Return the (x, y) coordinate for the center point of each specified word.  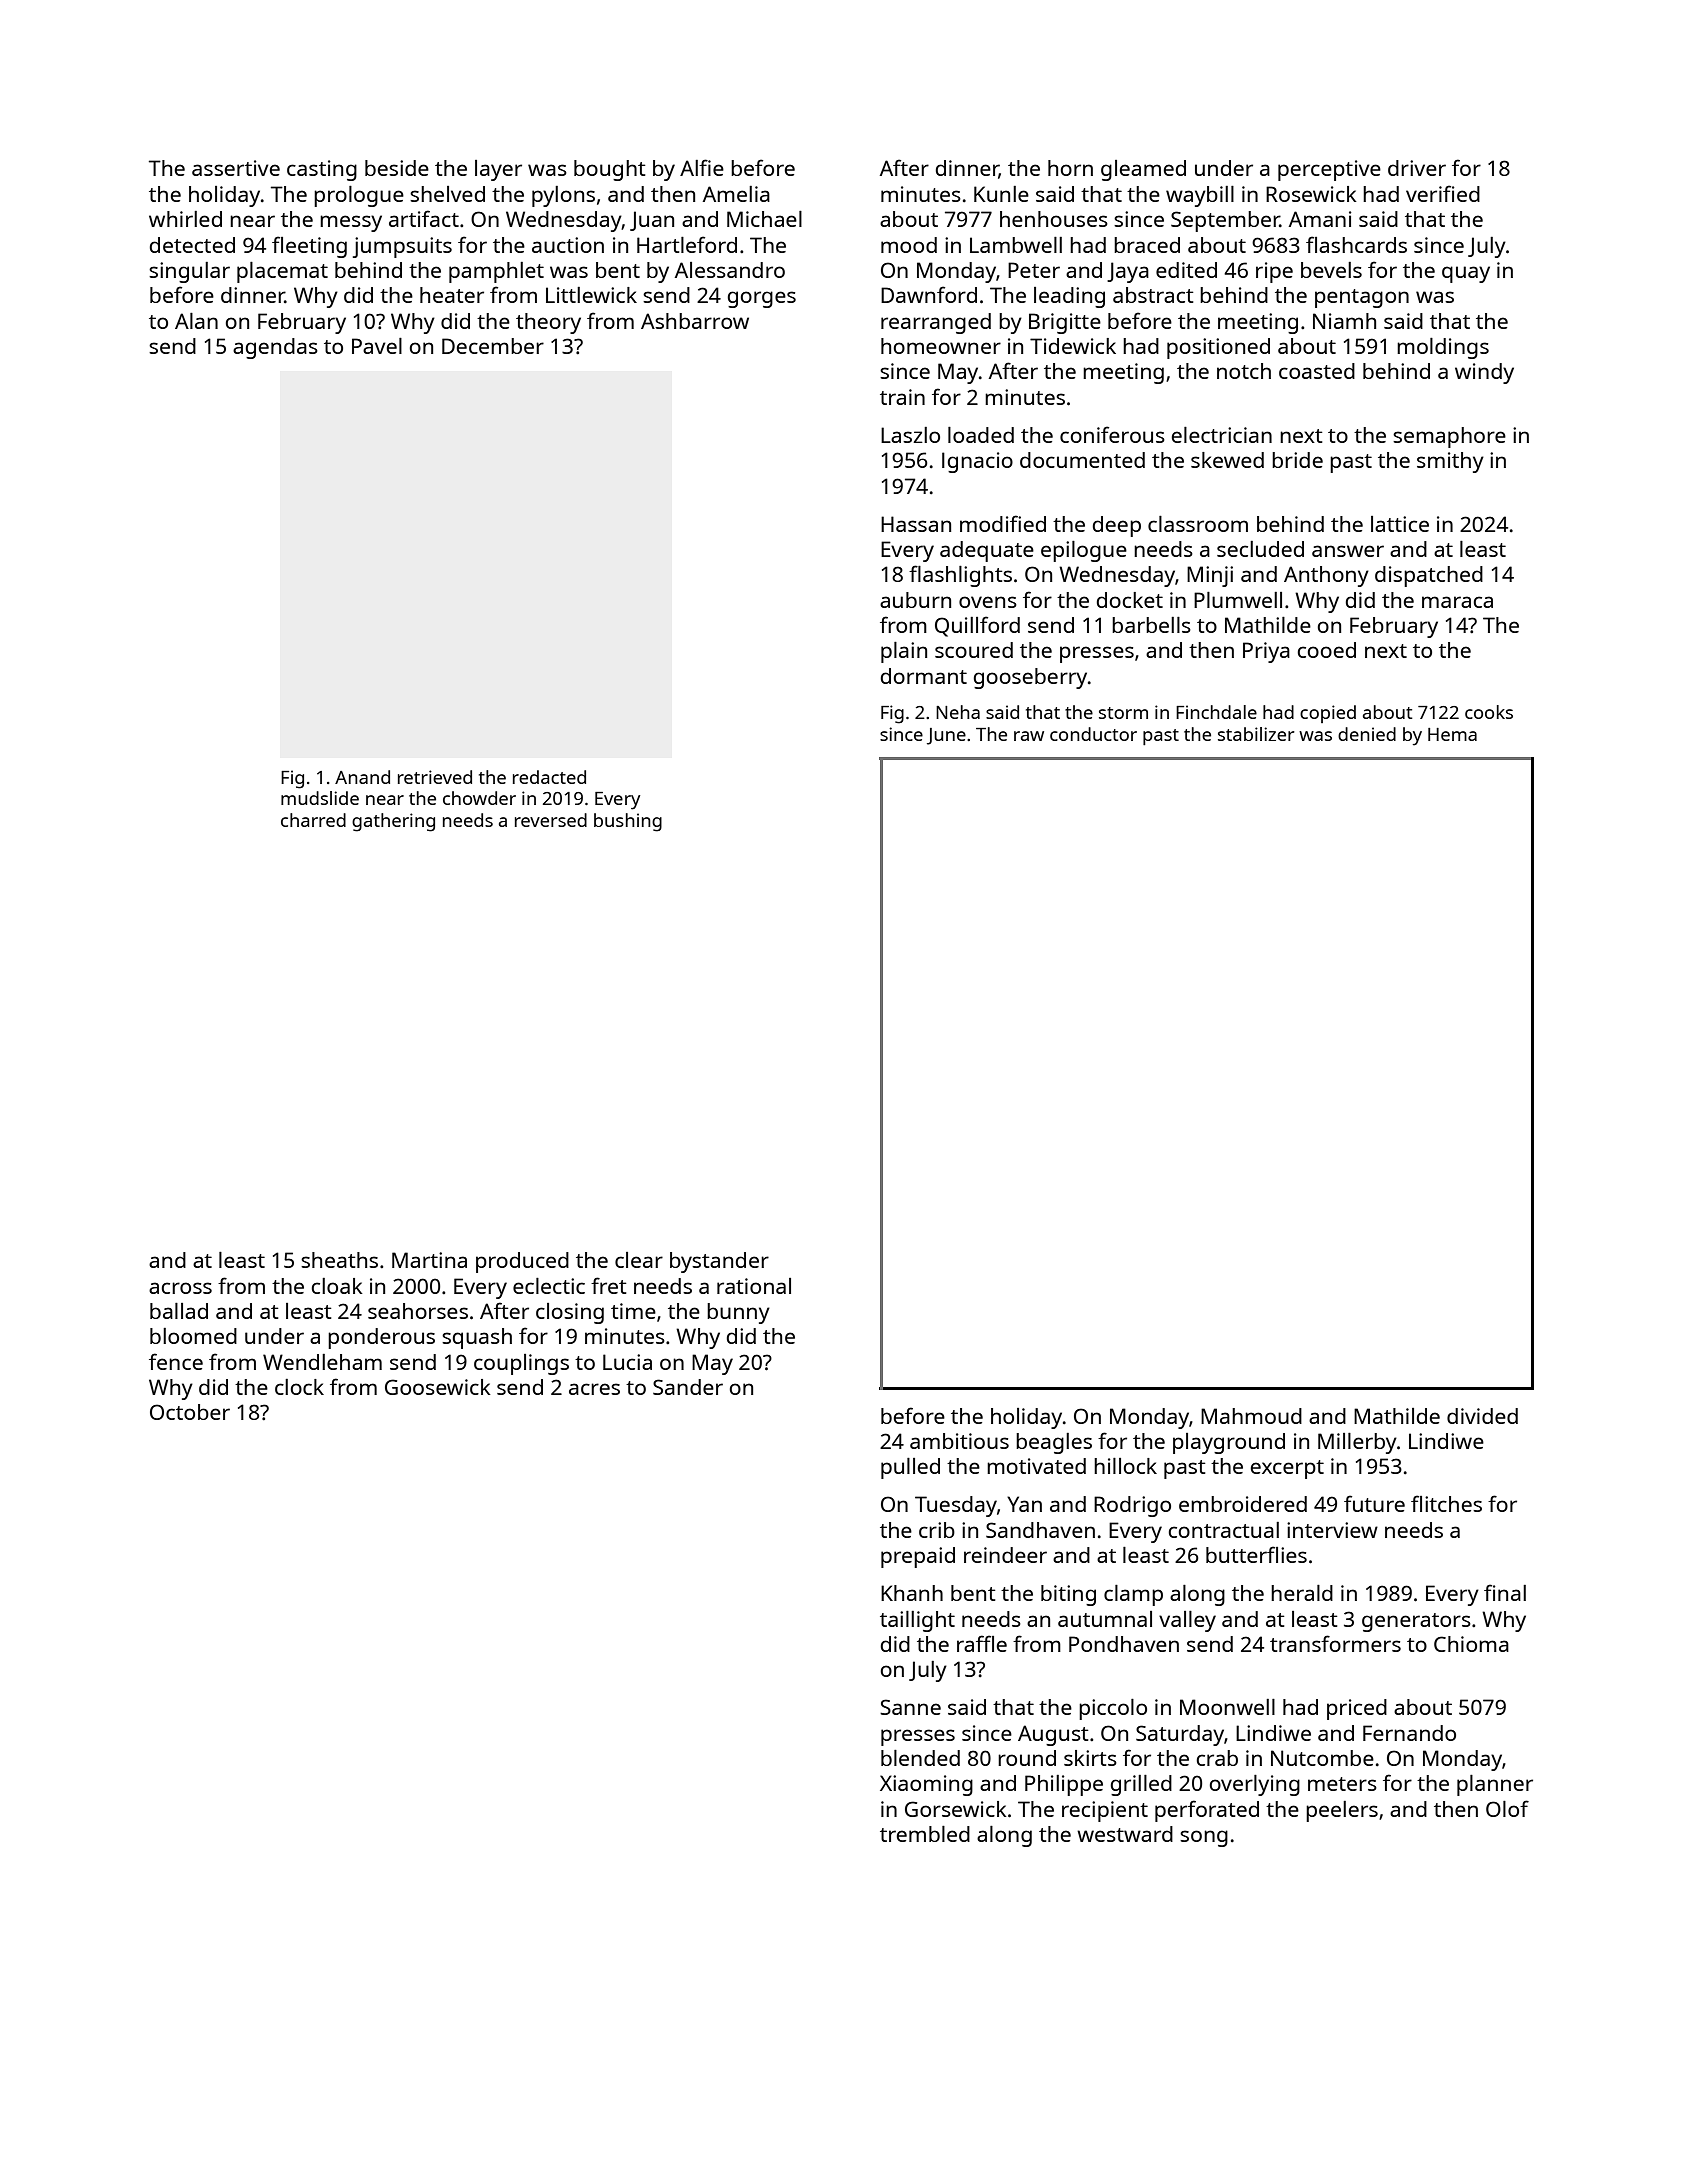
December (493, 346)
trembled (925, 1834)
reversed (551, 820)
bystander (719, 1262)
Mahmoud (1251, 1416)
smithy (1450, 462)
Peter (1034, 270)
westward (1125, 1834)
